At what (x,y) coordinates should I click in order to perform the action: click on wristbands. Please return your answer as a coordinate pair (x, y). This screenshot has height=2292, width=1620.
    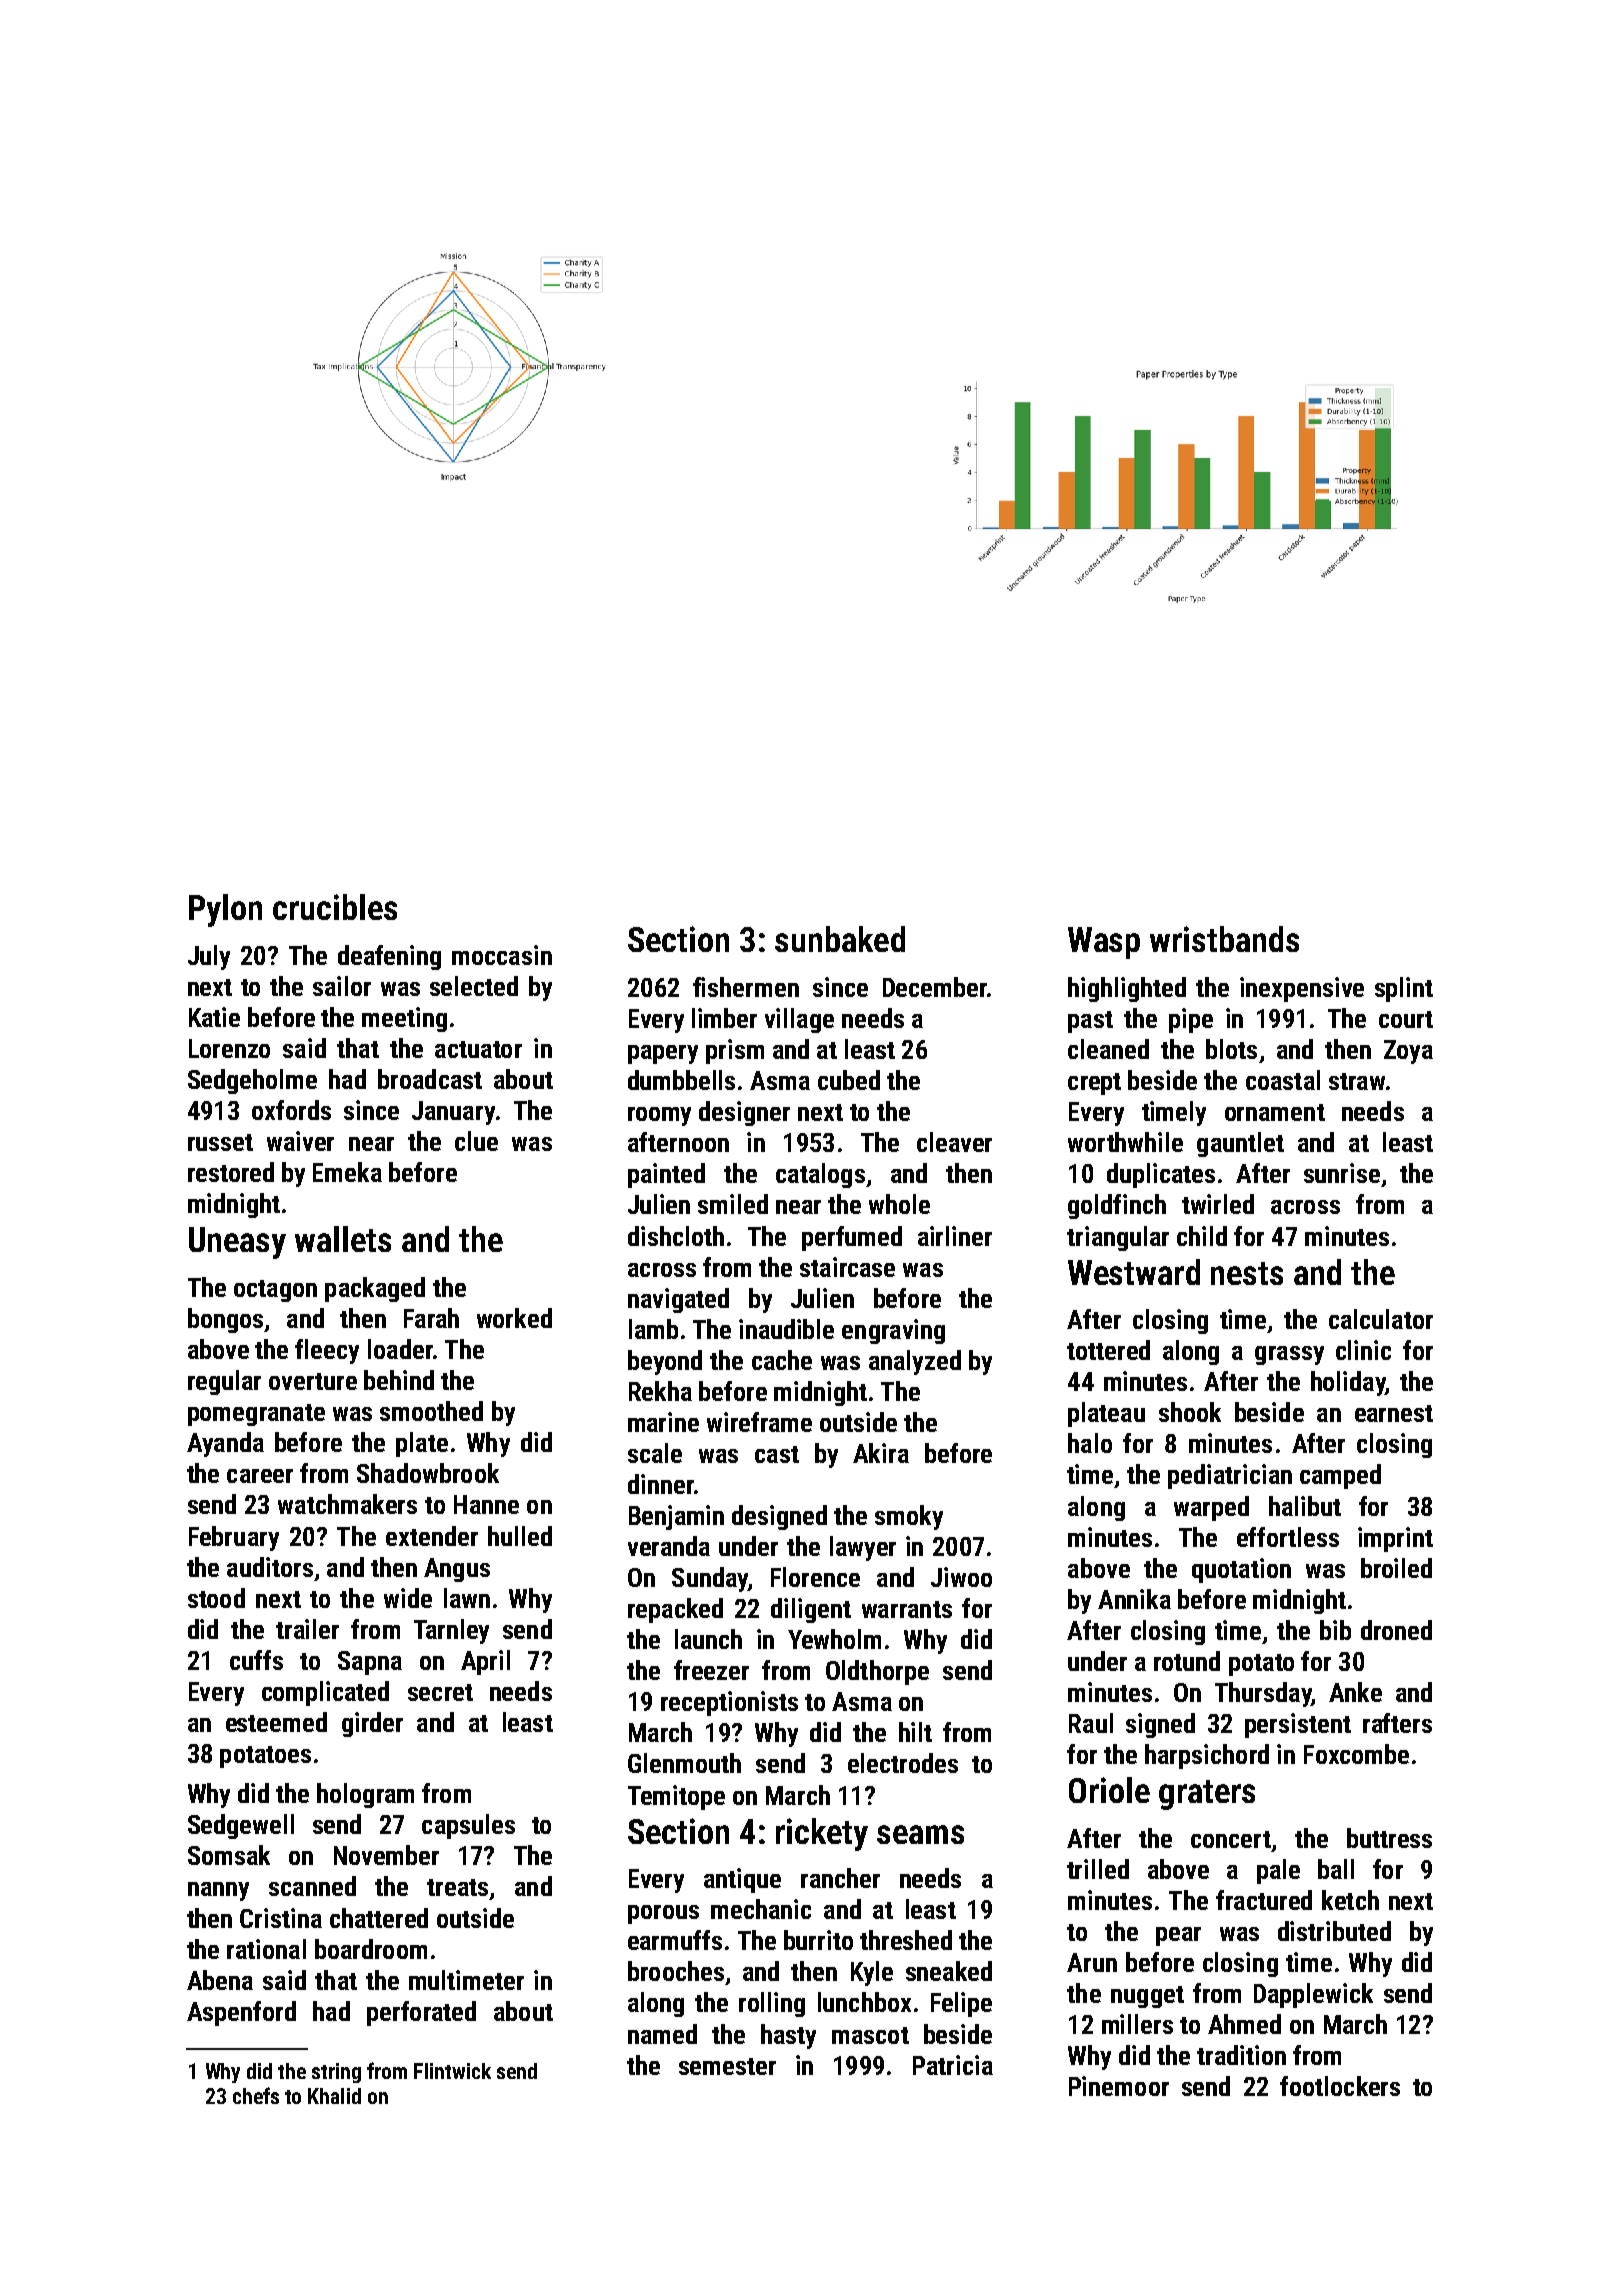
    Looking at the image, I should click on (1224, 939).
